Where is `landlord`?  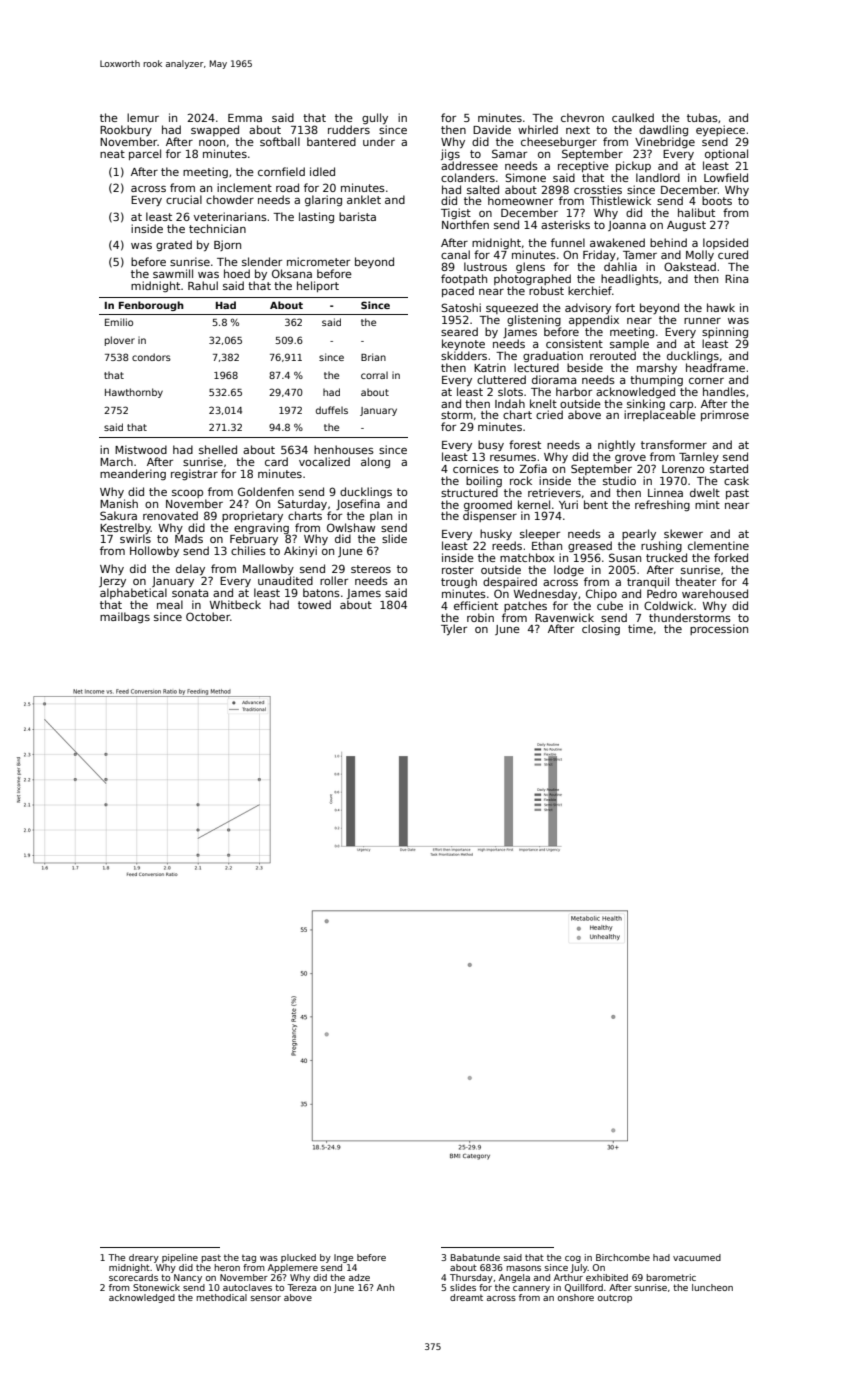 landlord is located at coordinates (658, 177).
